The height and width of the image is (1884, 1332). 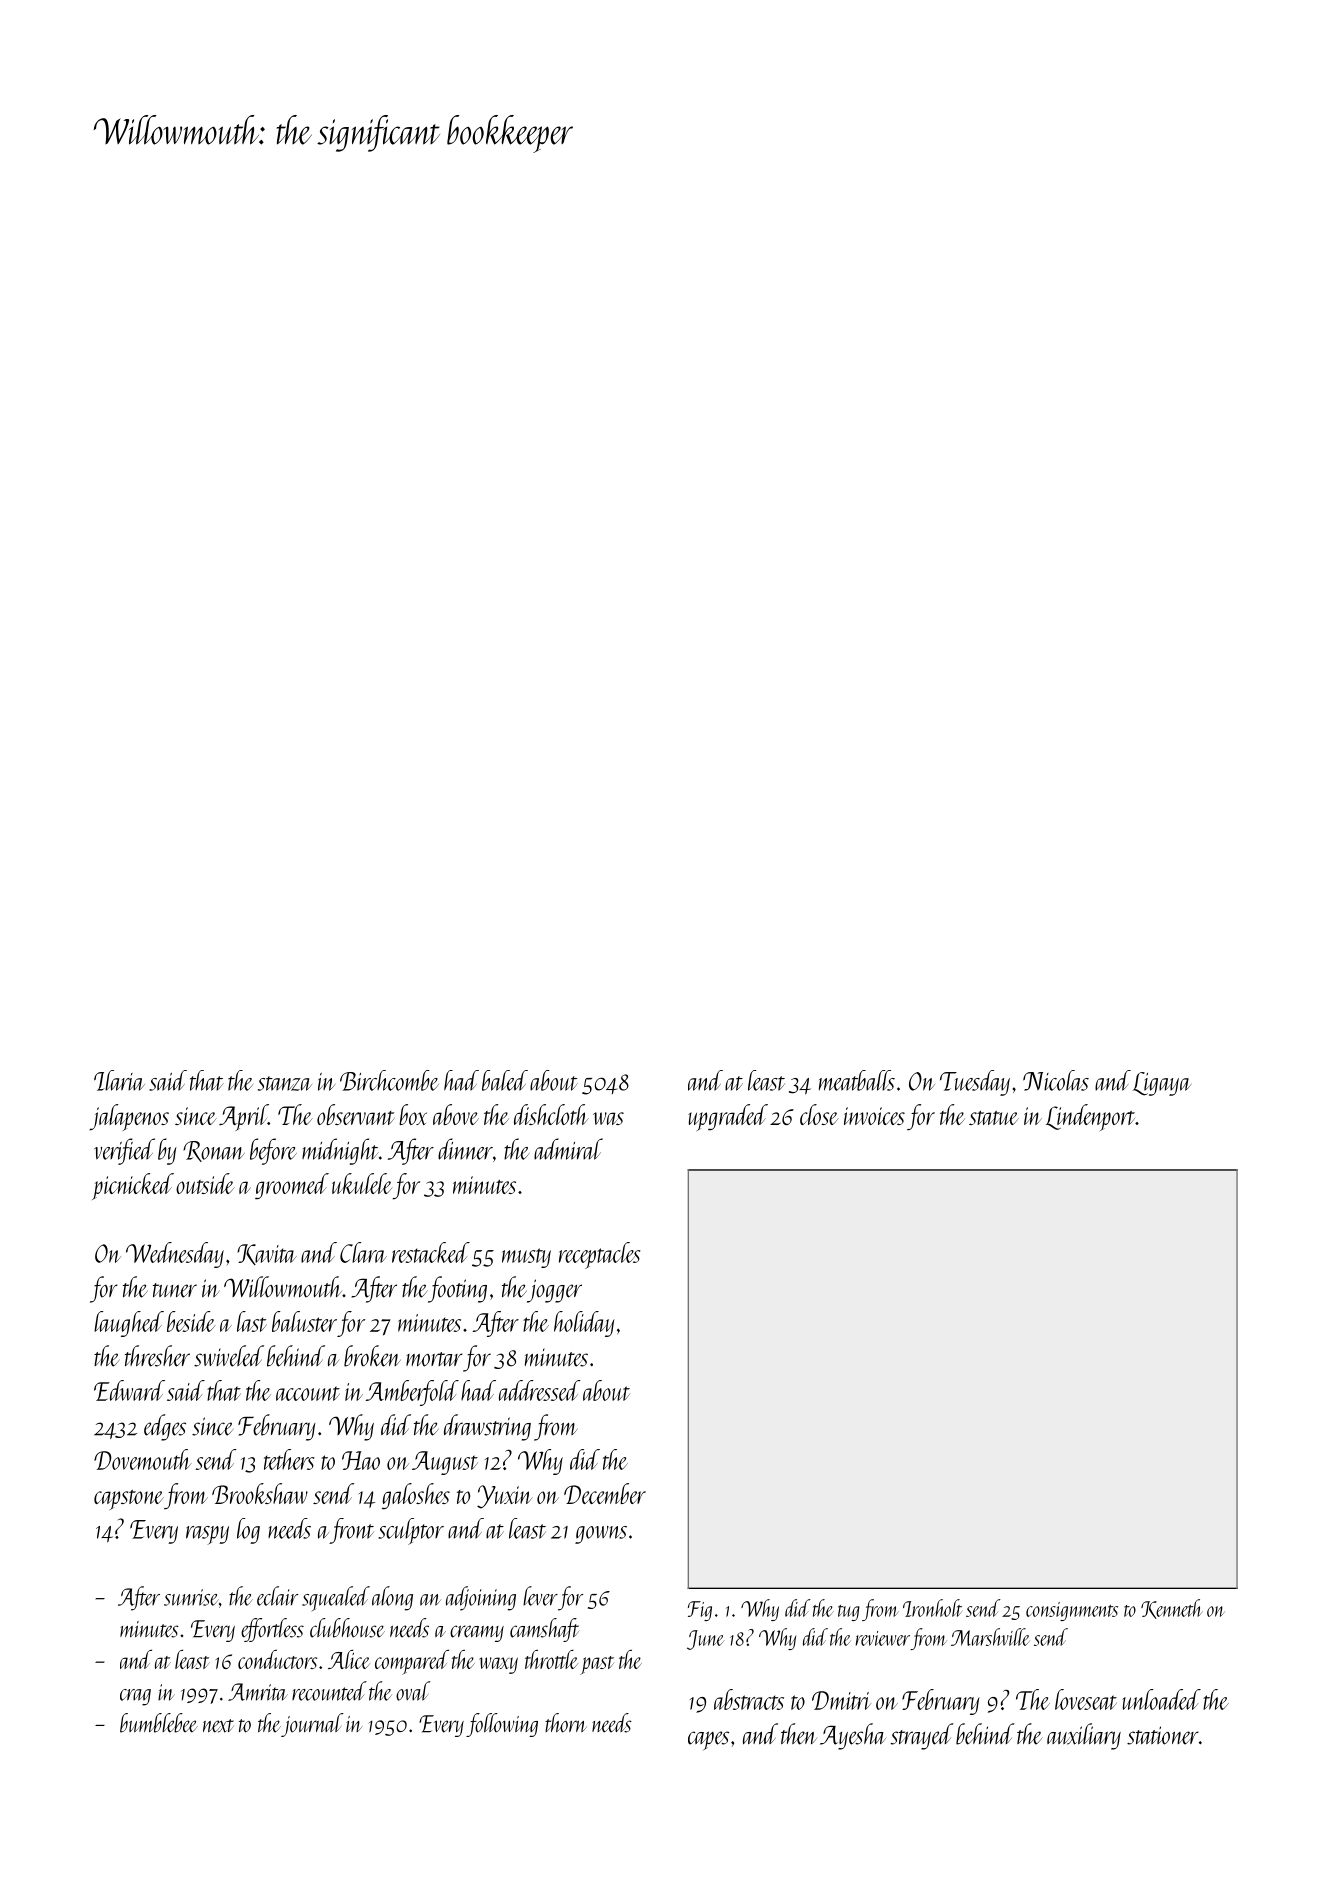 What do you see at coordinates (566, 1723) in the image?
I see `thorn` at bounding box center [566, 1723].
